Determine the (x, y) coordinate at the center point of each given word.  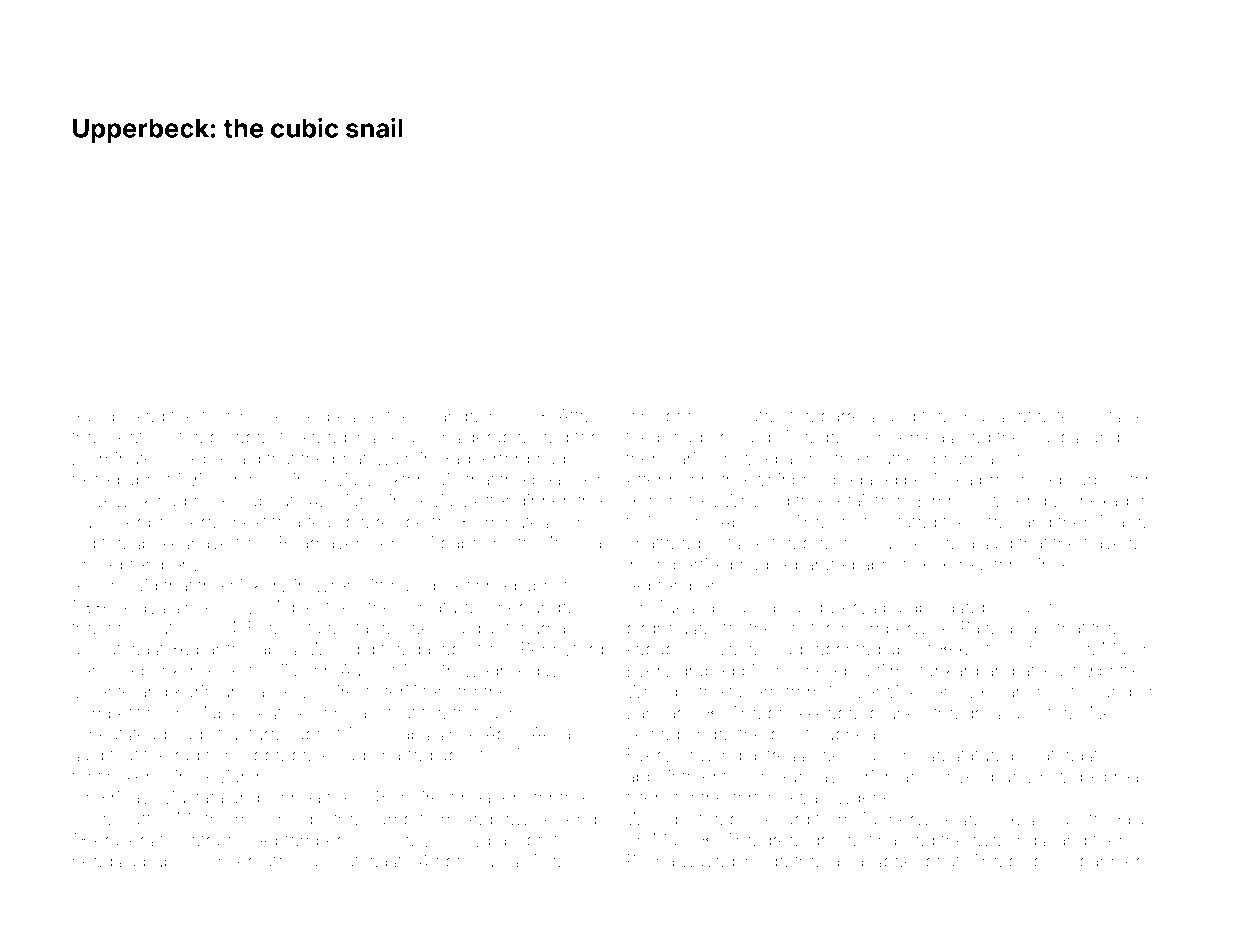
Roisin (96, 585)
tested (95, 479)
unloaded (259, 691)
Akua (550, 734)
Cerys (853, 609)
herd (551, 437)
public (167, 862)
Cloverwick (873, 691)
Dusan (761, 607)
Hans (985, 416)
